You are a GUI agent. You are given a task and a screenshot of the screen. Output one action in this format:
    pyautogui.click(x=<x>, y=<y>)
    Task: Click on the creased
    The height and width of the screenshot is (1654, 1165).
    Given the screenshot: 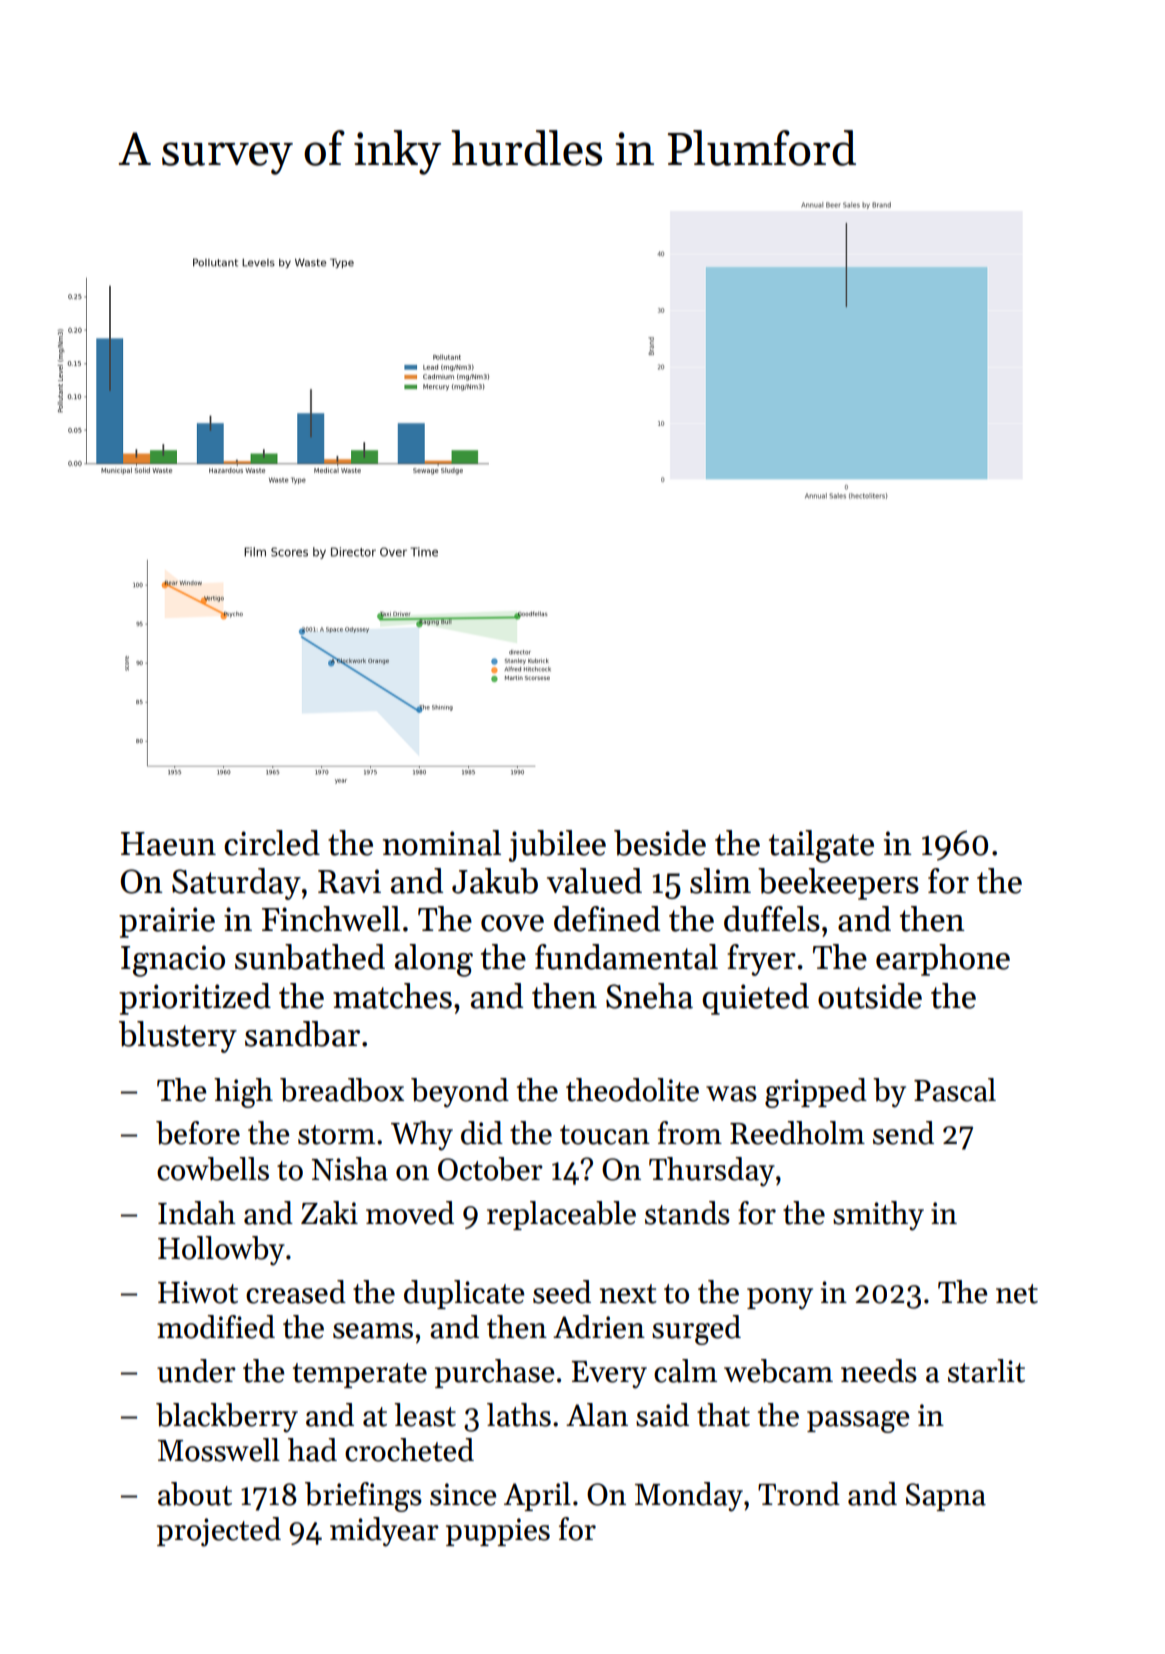 What is the action you would take?
    pyautogui.click(x=296, y=1292)
